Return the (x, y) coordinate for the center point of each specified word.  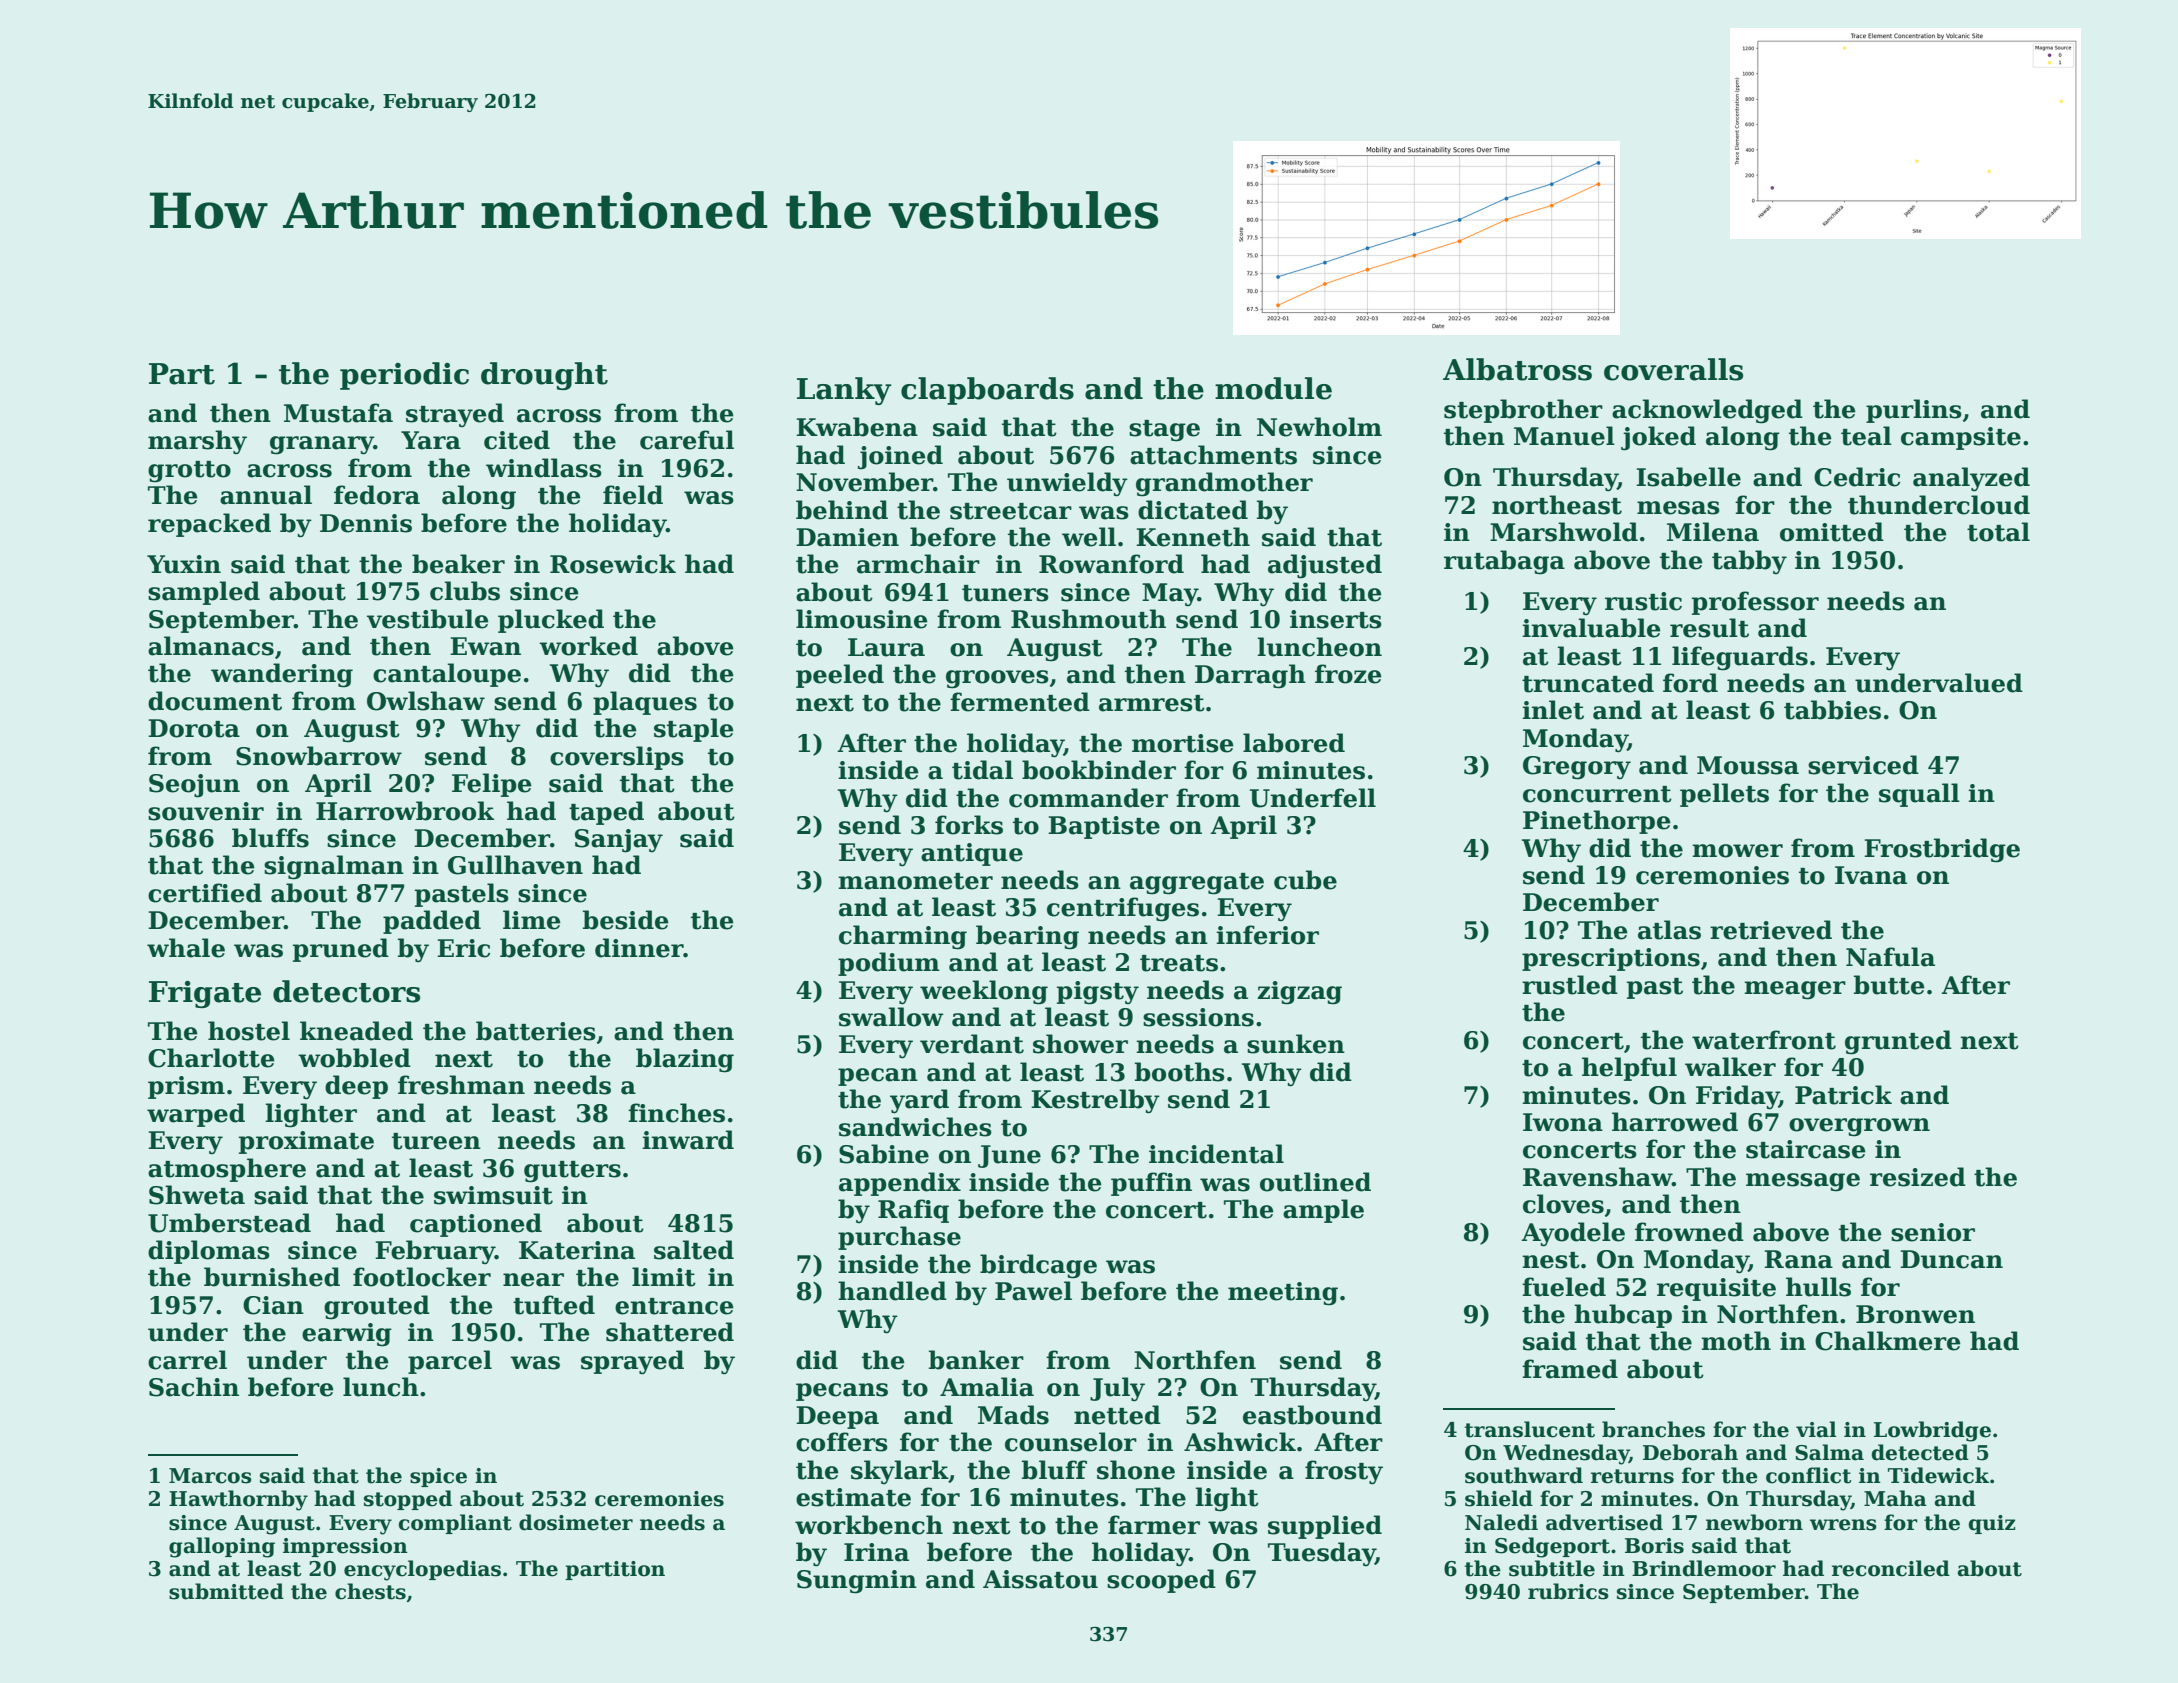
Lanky (844, 391)
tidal (982, 770)
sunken (1296, 1044)
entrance (674, 1306)
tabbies (1832, 710)
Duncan (1951, 1259)
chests (370, 1591)
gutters (572, 1172)
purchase (899, 1238)
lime (532, 920)
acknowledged (1707, 411)
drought (544, 376)
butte (1889, 985)
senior (1933, 1232)
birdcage (1038, 1266)
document (215, 701)
